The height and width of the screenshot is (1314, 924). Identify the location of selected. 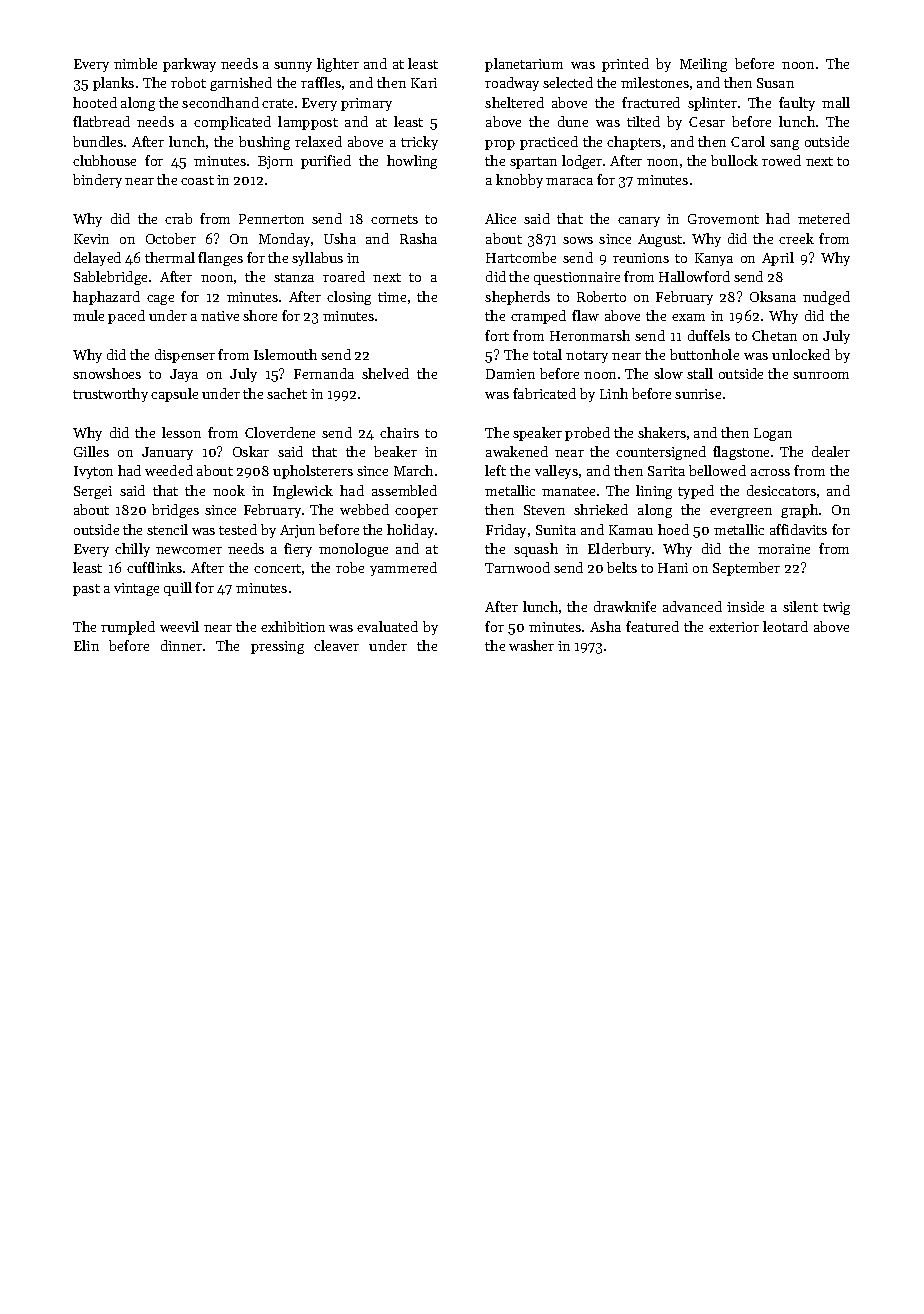
(568, 82).
